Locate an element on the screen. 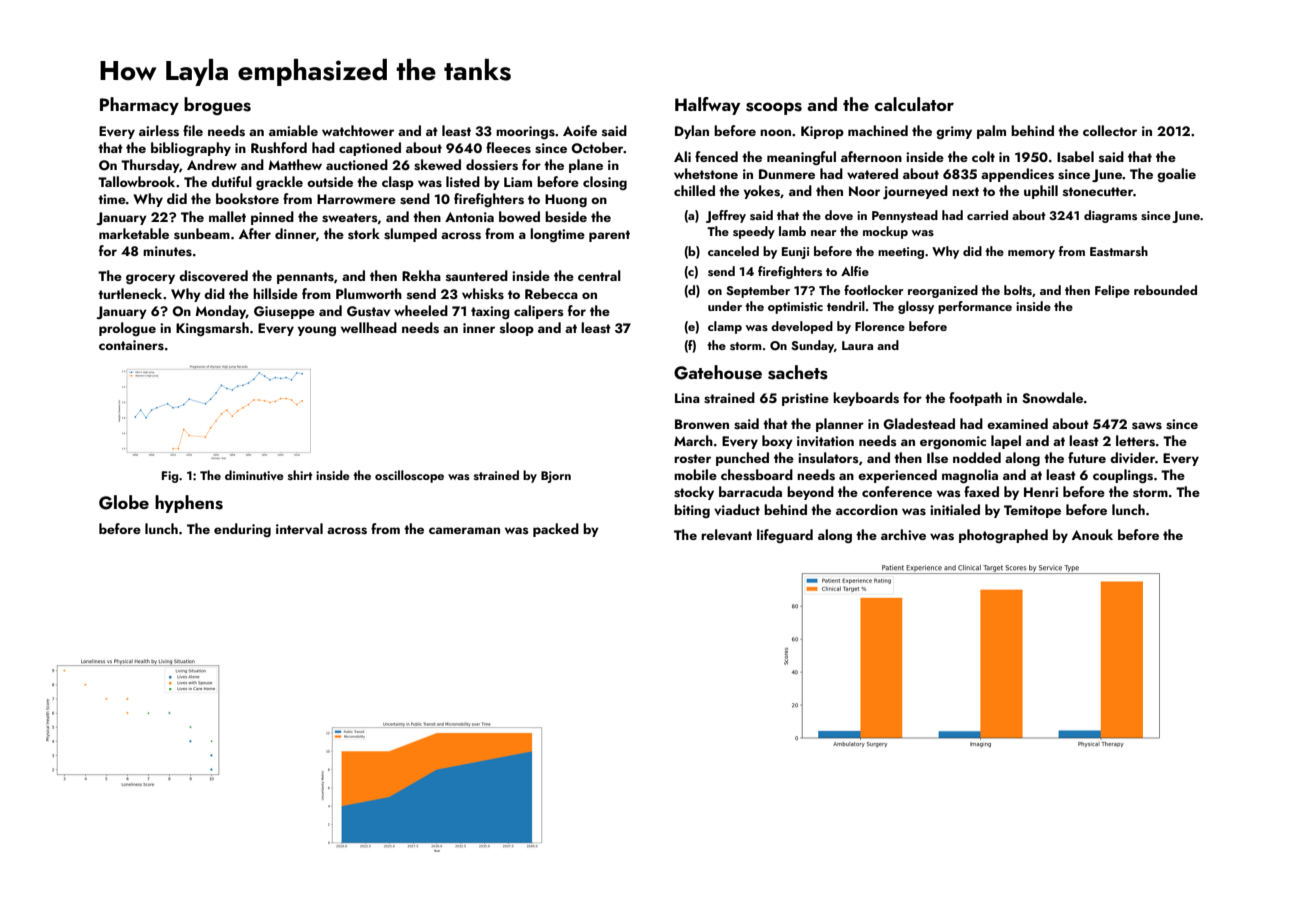 This screenshot has width=1308, height=924. near is located at coordinates (824, 233).
